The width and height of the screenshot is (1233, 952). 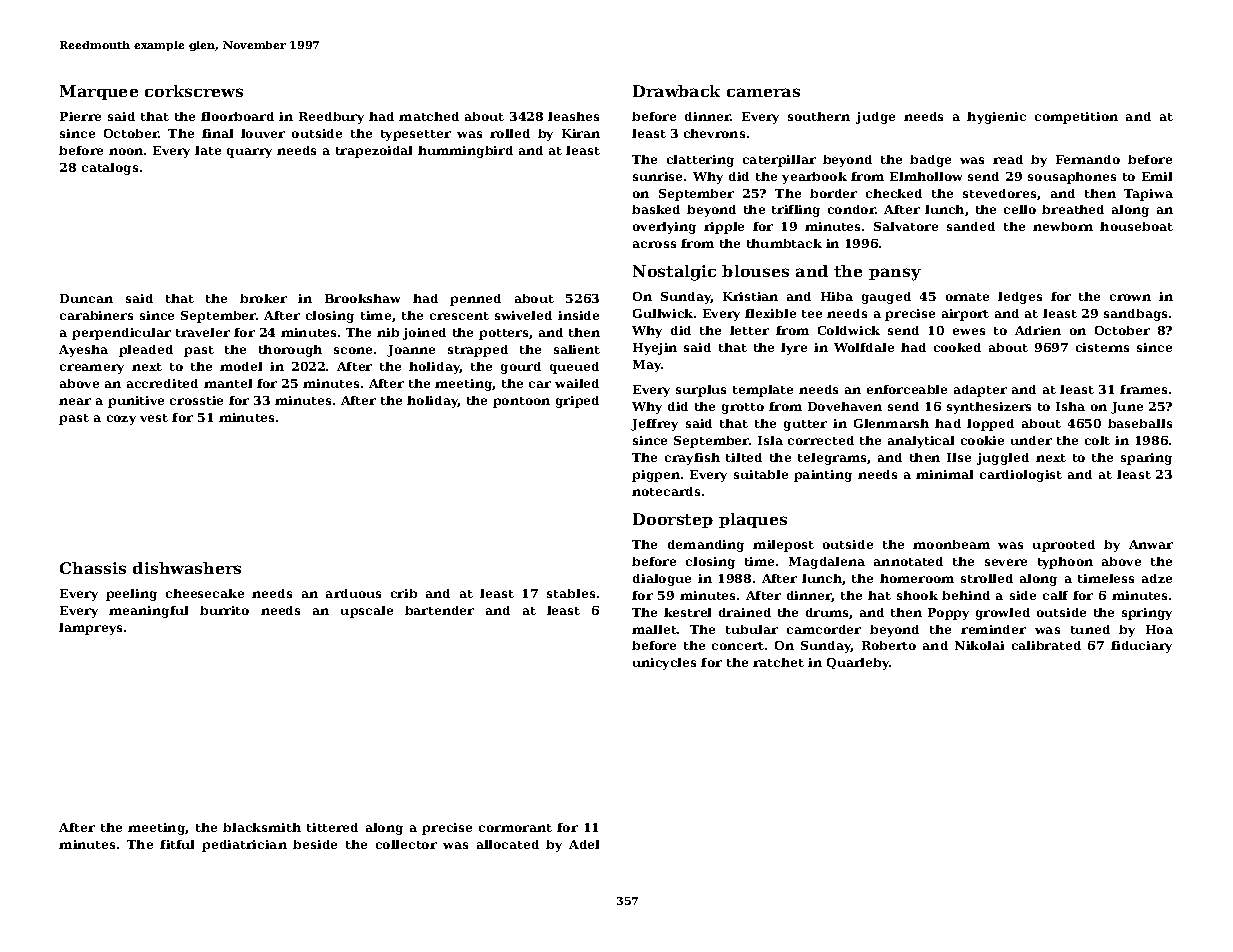 What do you see at coordinates (673, 520) in the screenshot?
I see `Doorstep` at bounding box center [673, 520].
